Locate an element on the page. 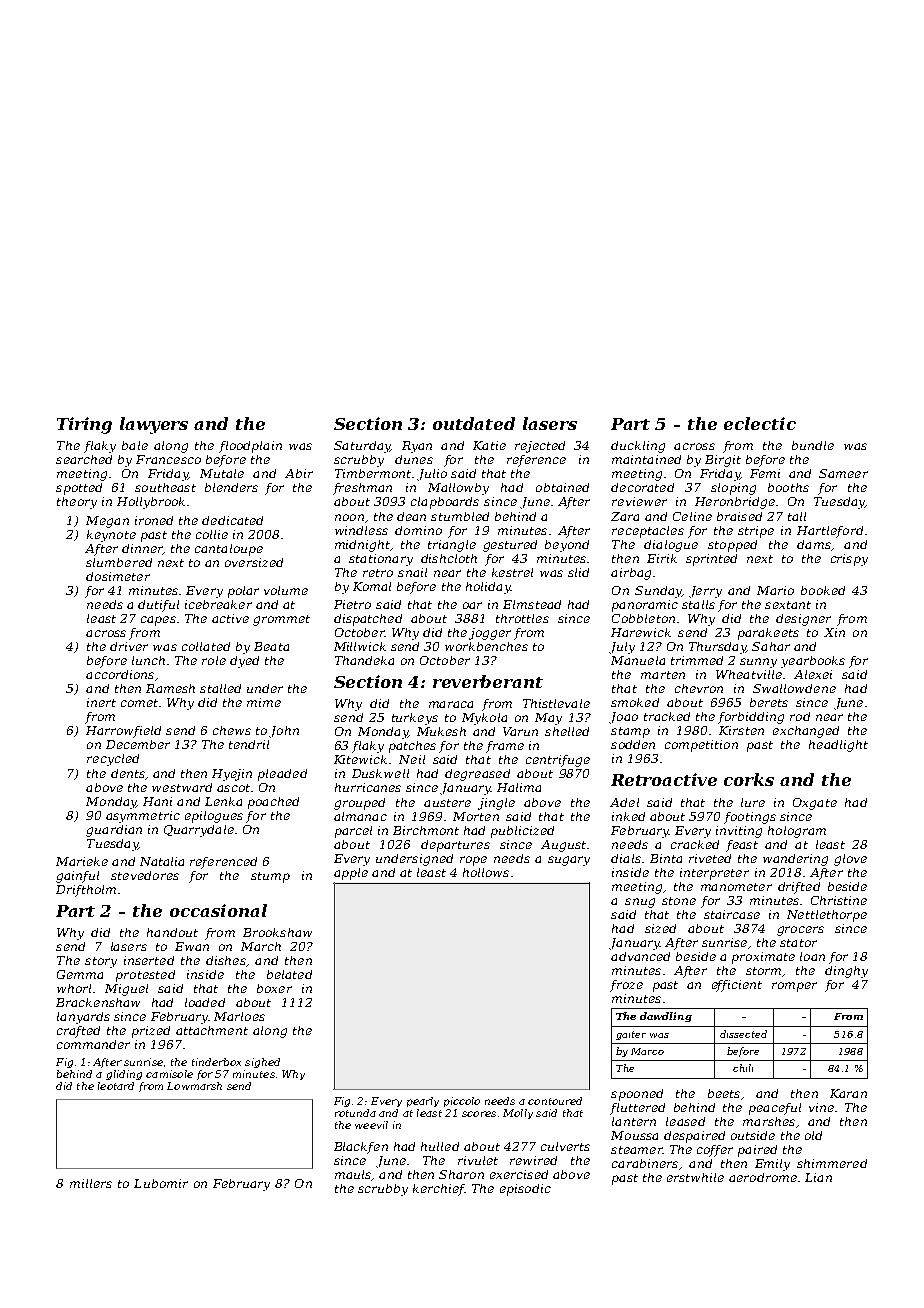 Image resolution: width=924 pixels, height=1308 pixels. advanced is located at coordinates (640, 956).
